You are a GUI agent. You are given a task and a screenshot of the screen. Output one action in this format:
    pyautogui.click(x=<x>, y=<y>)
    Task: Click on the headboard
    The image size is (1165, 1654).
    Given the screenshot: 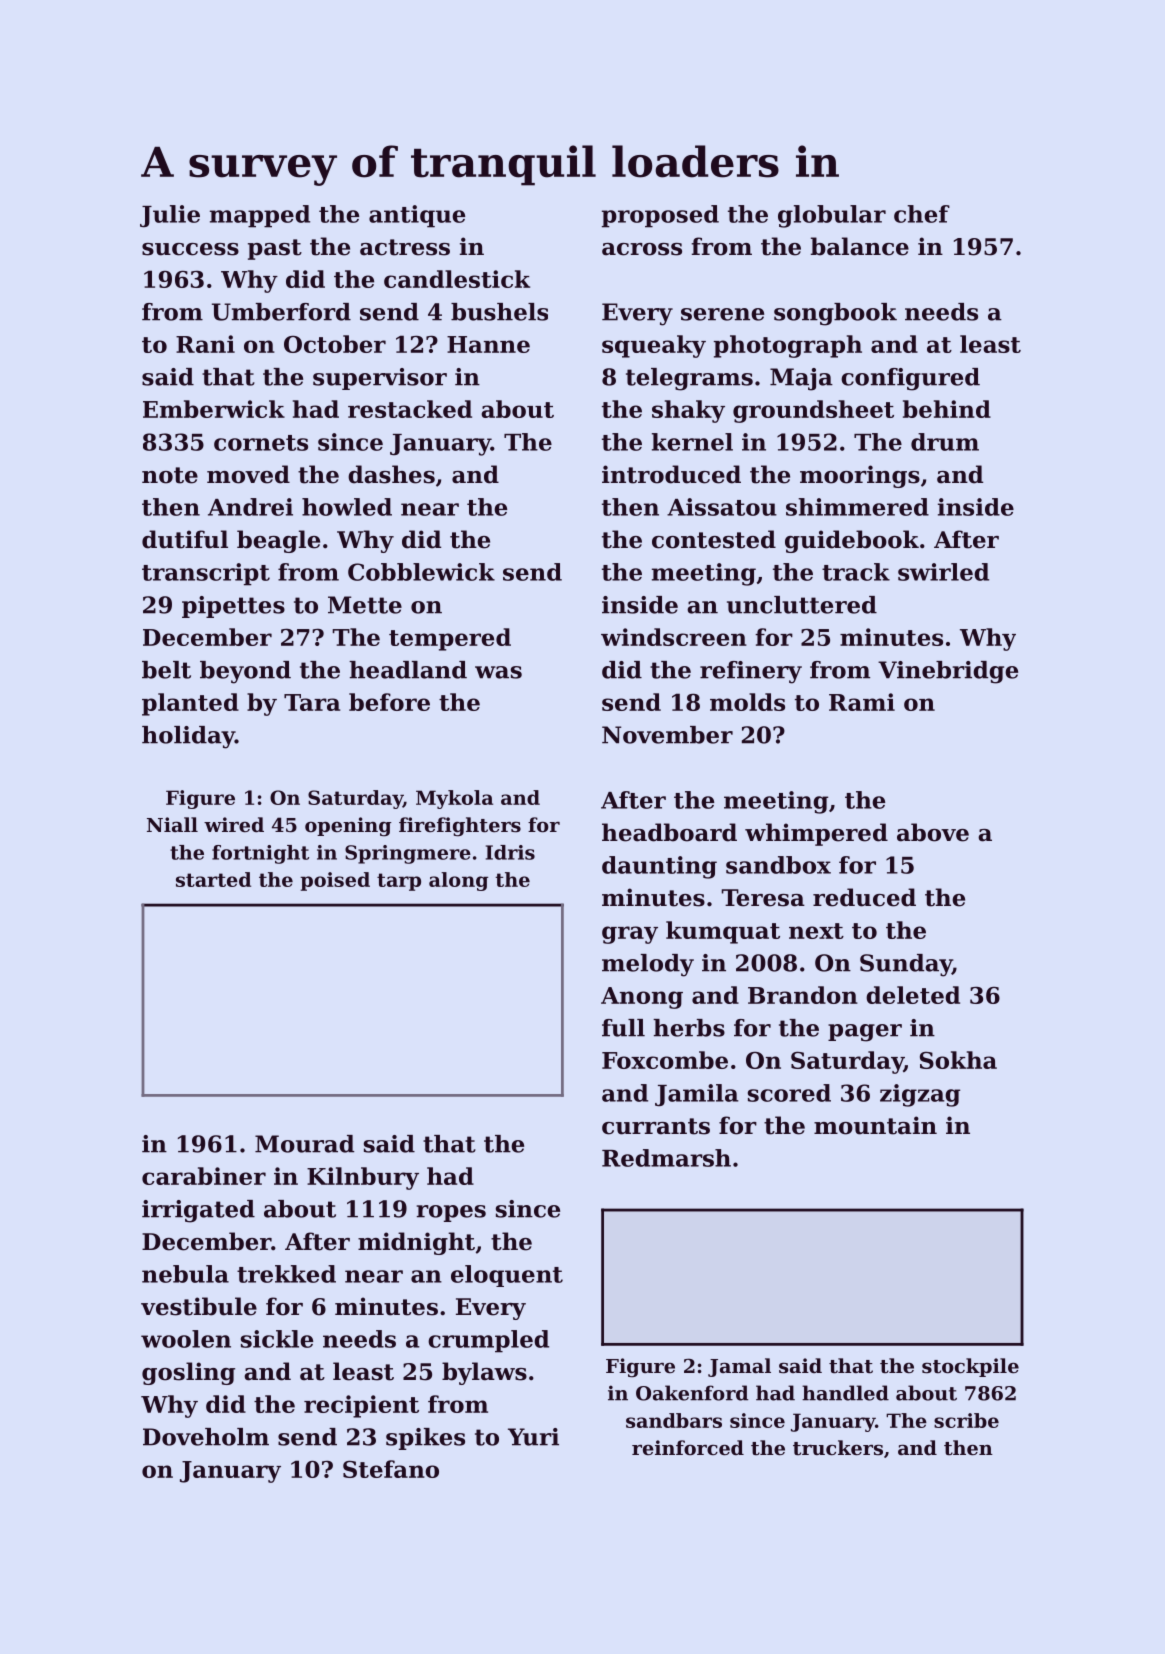 What is the action you would take?
    pyautogui.click(x=669, y=832)
